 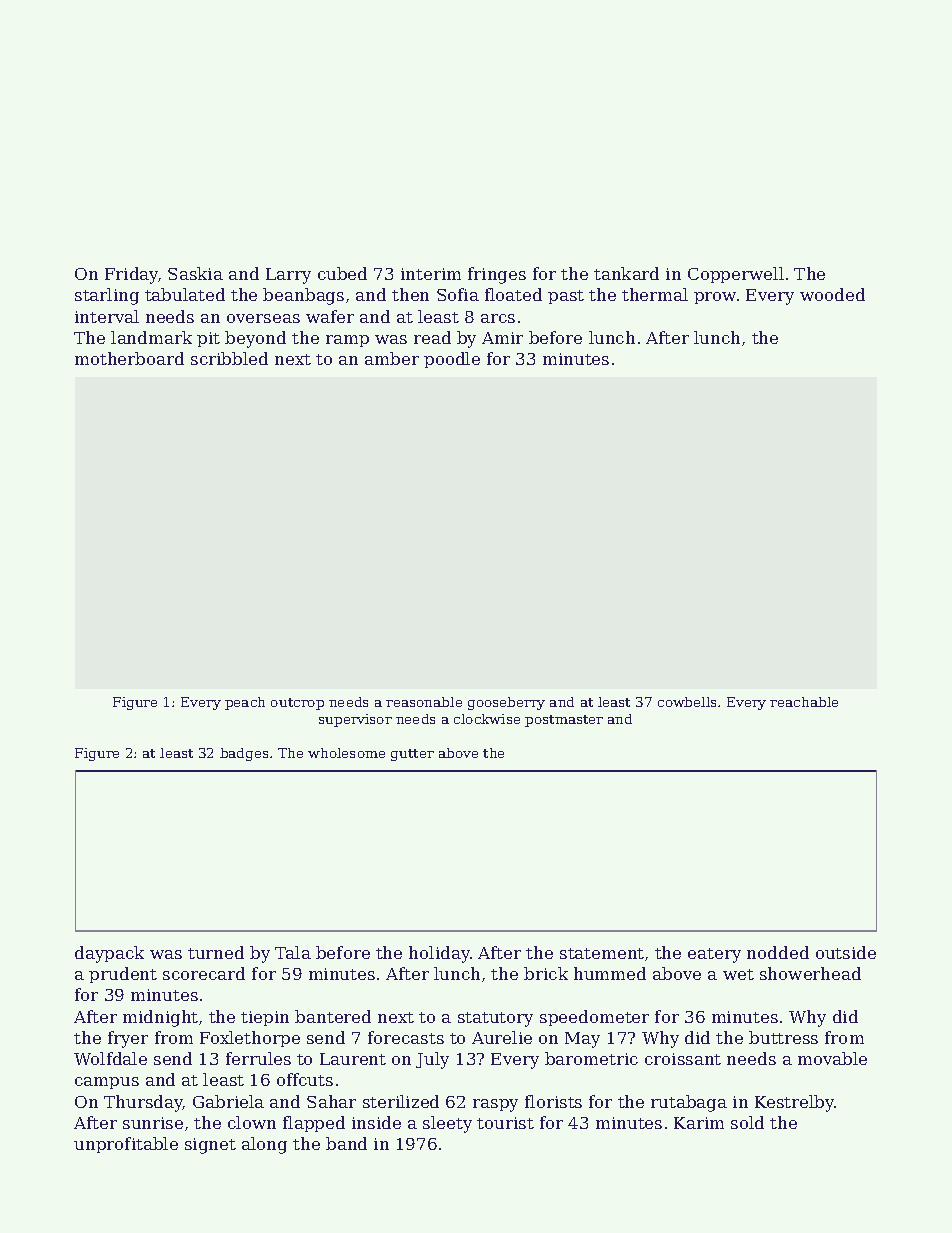 I want to click on motherboard, so click(x=129, y=358).
